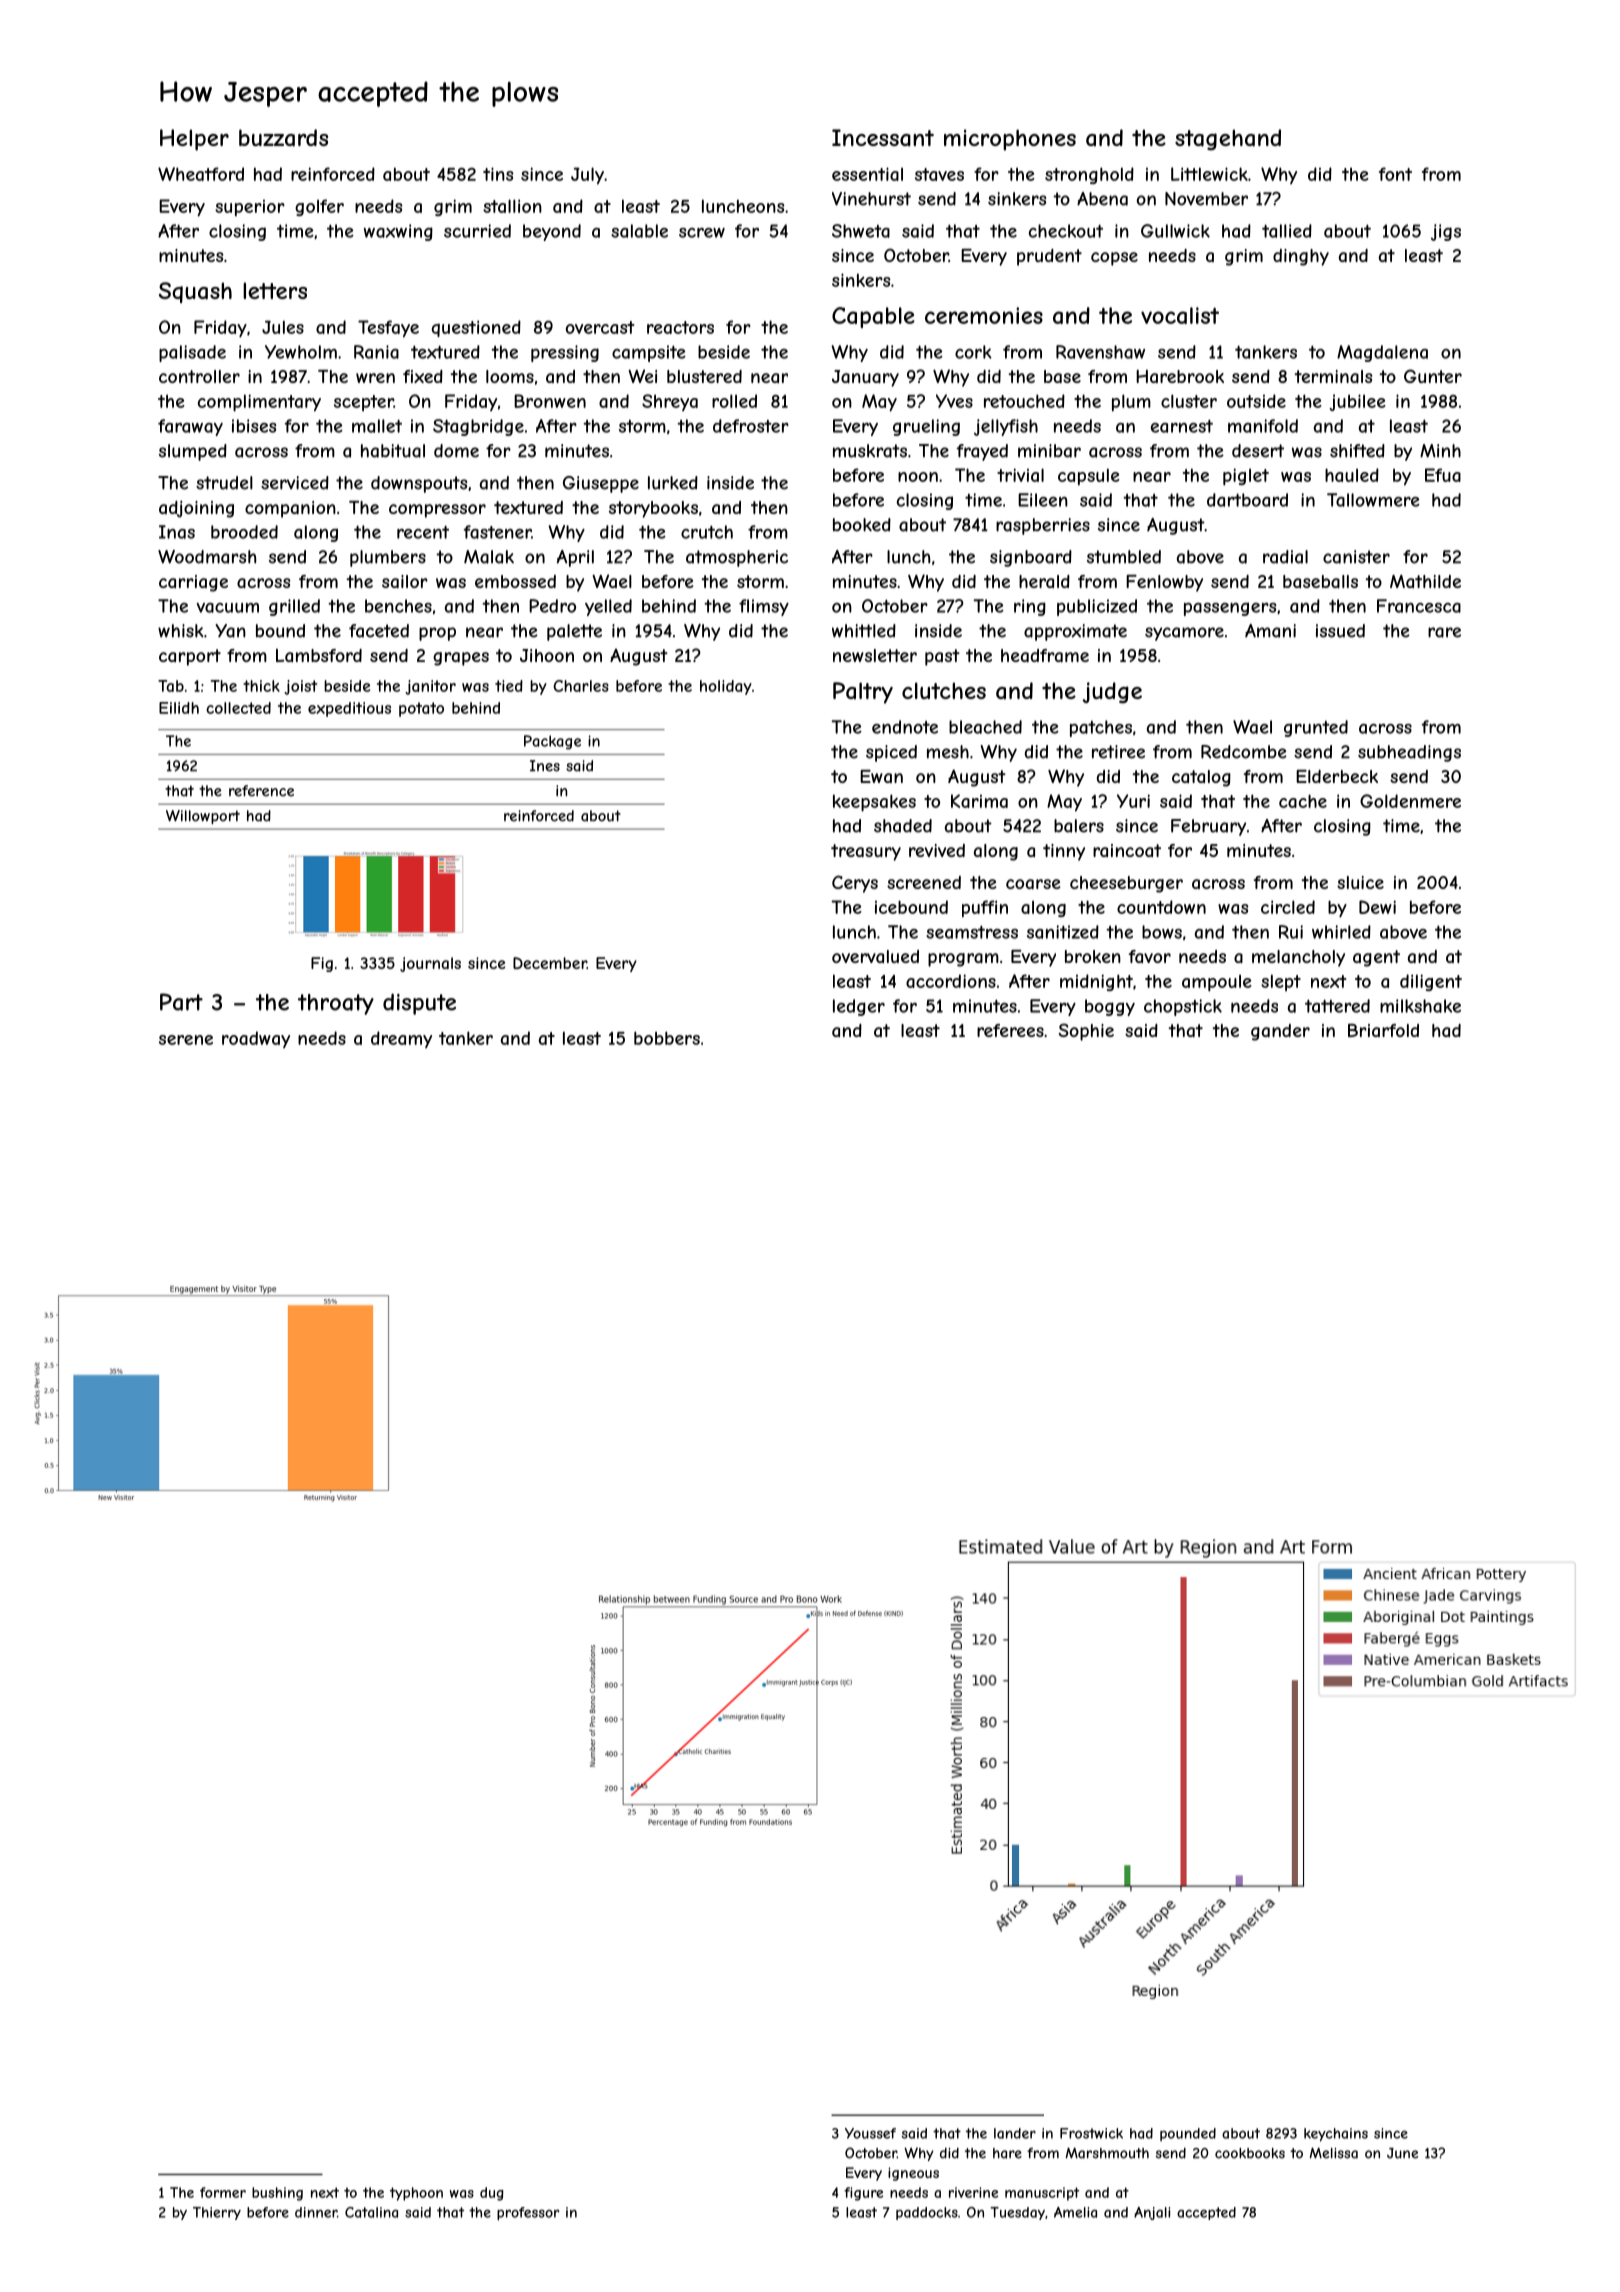 The image size is (1620, 2292). I want to click on lander, so click(1015, 2133).
